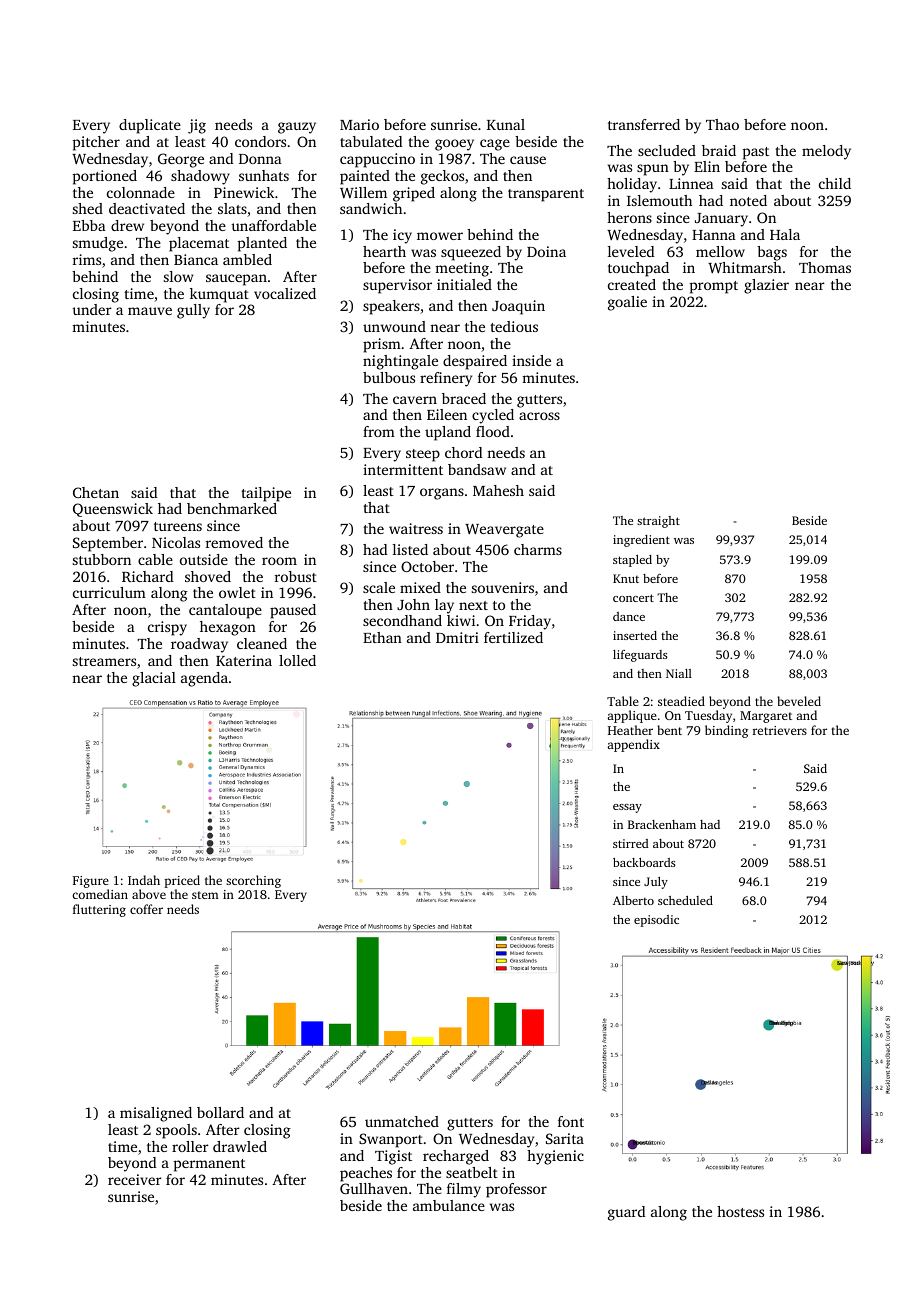 The image size is (924, 1308). I want to click on spun, so click(653, 170).
